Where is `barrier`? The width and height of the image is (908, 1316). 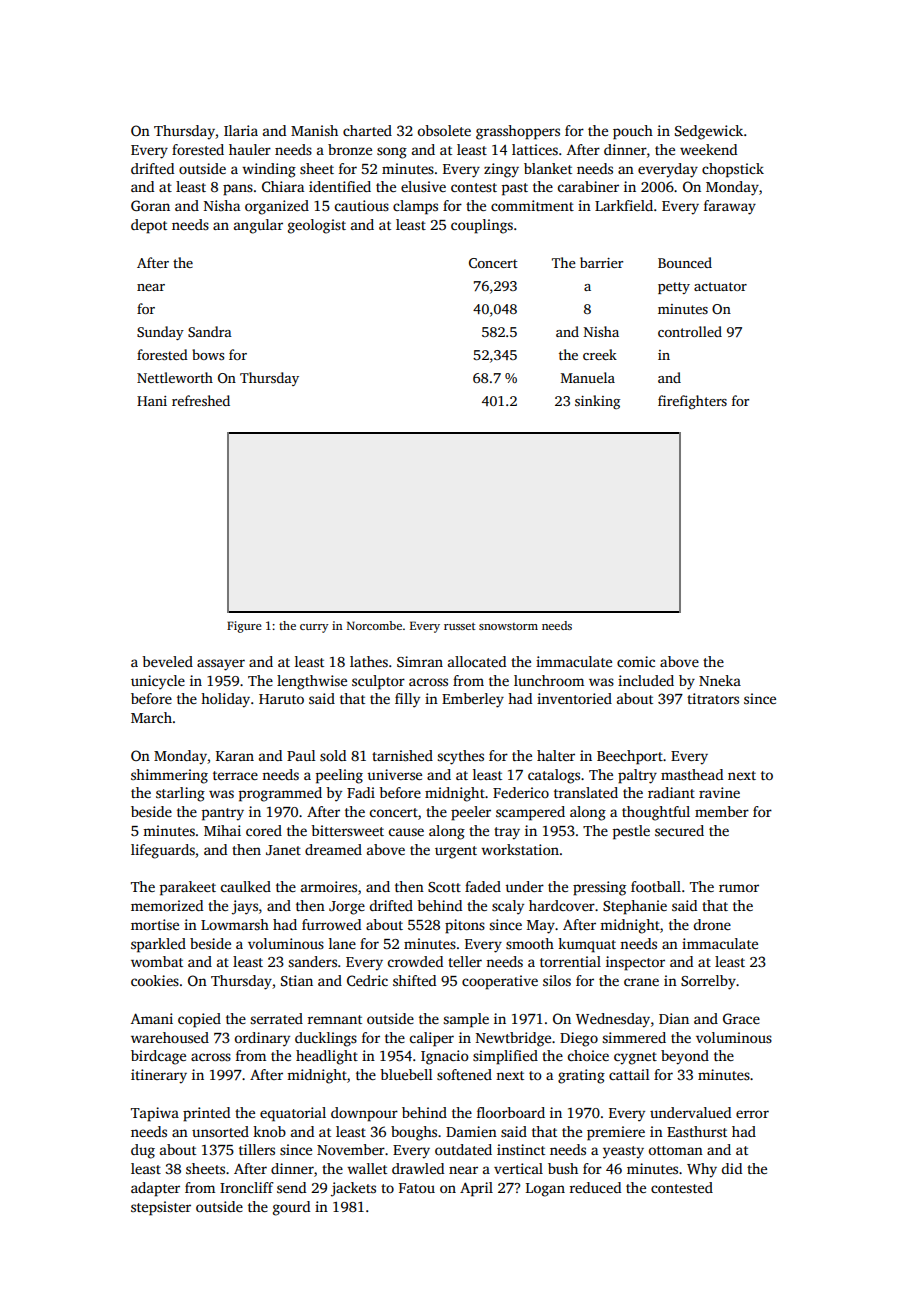
barrier is located at coordinates (601, 262).
